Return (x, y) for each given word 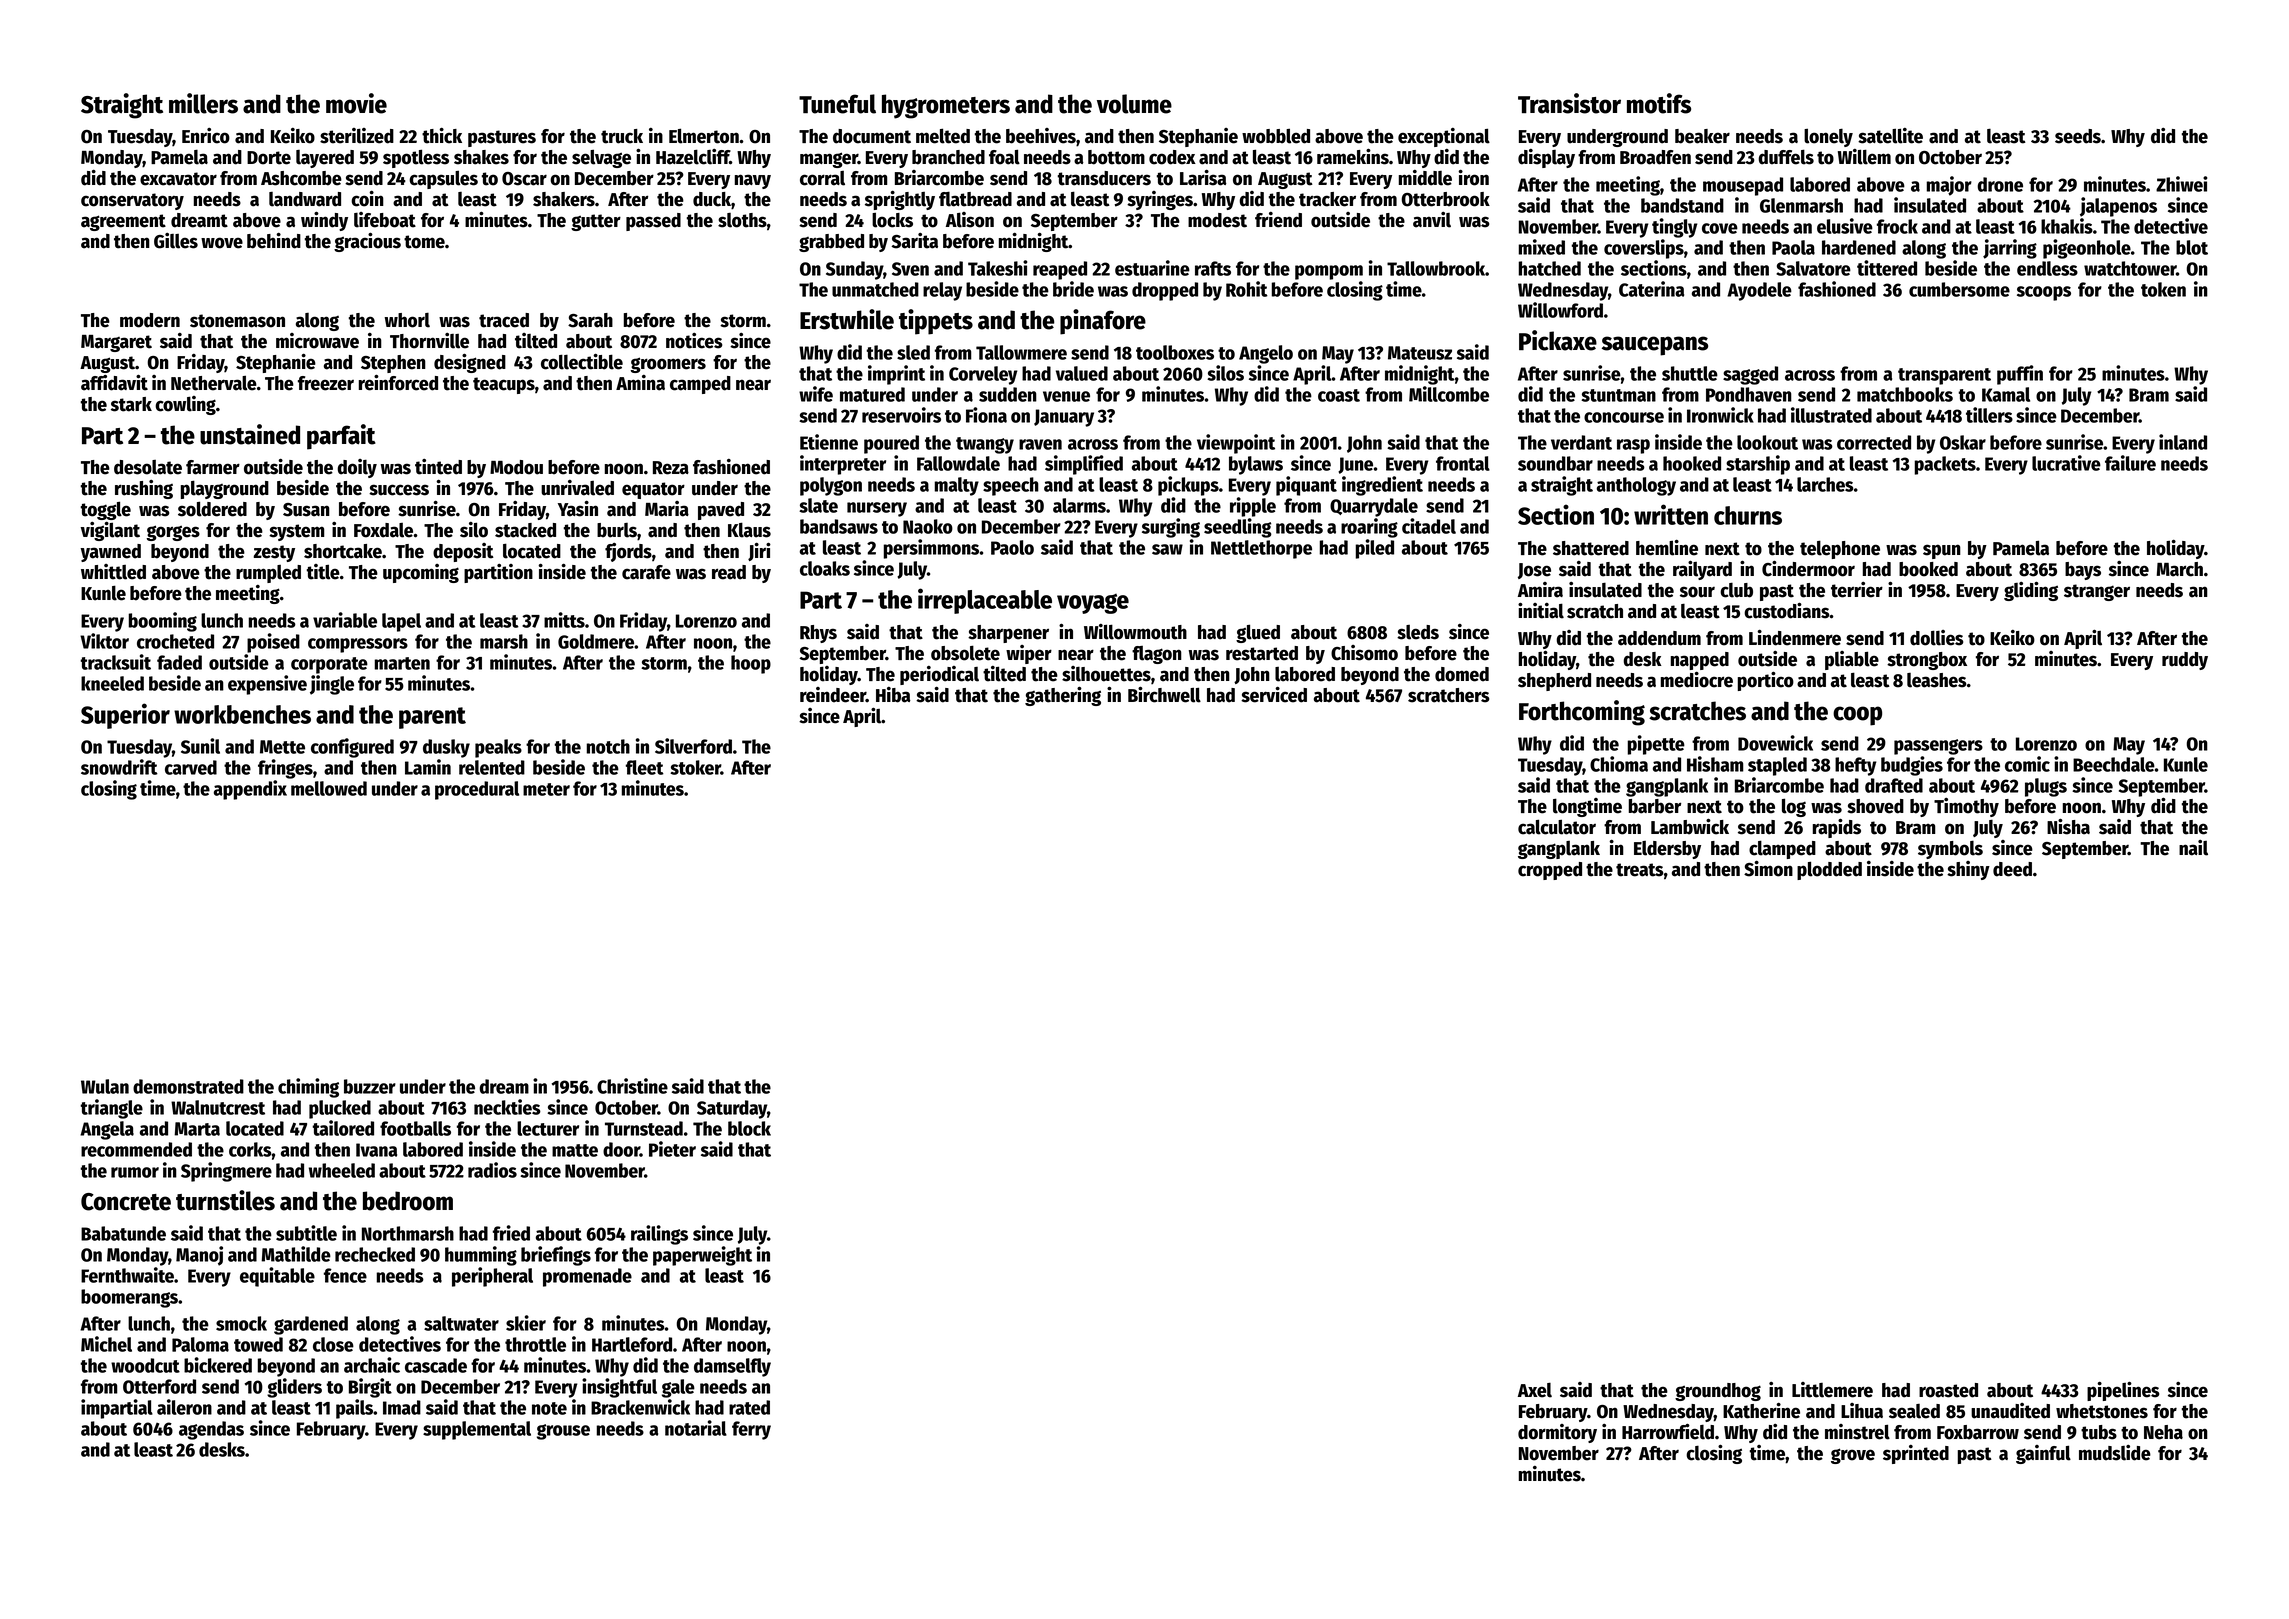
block (749, 1128)
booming (162, 622)
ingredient (1382, 486)
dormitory (1557, 1433)
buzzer (370, 1086)
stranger (2097, 592)
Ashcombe (301, 178)
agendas (211, 1430)
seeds (2078, 136)
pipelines (2123, 1391)
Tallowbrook (1436, 268)
